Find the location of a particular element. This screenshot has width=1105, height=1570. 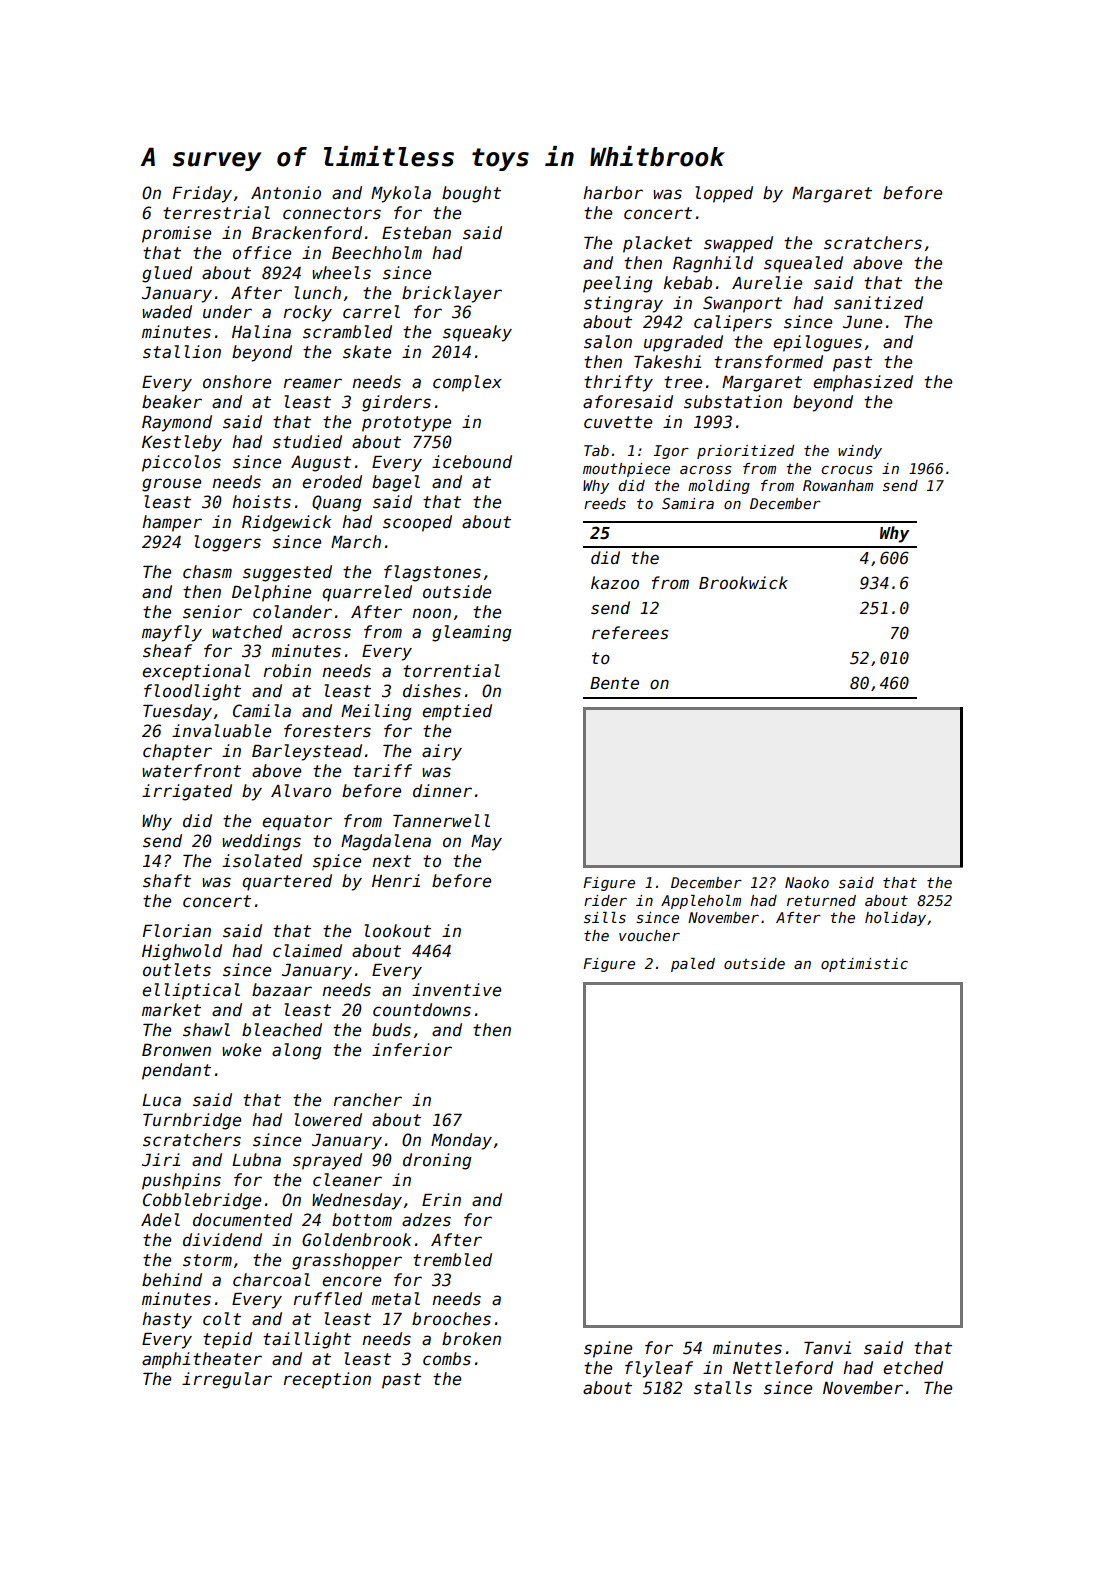

upgraded is located at coordinates (683, 343).
